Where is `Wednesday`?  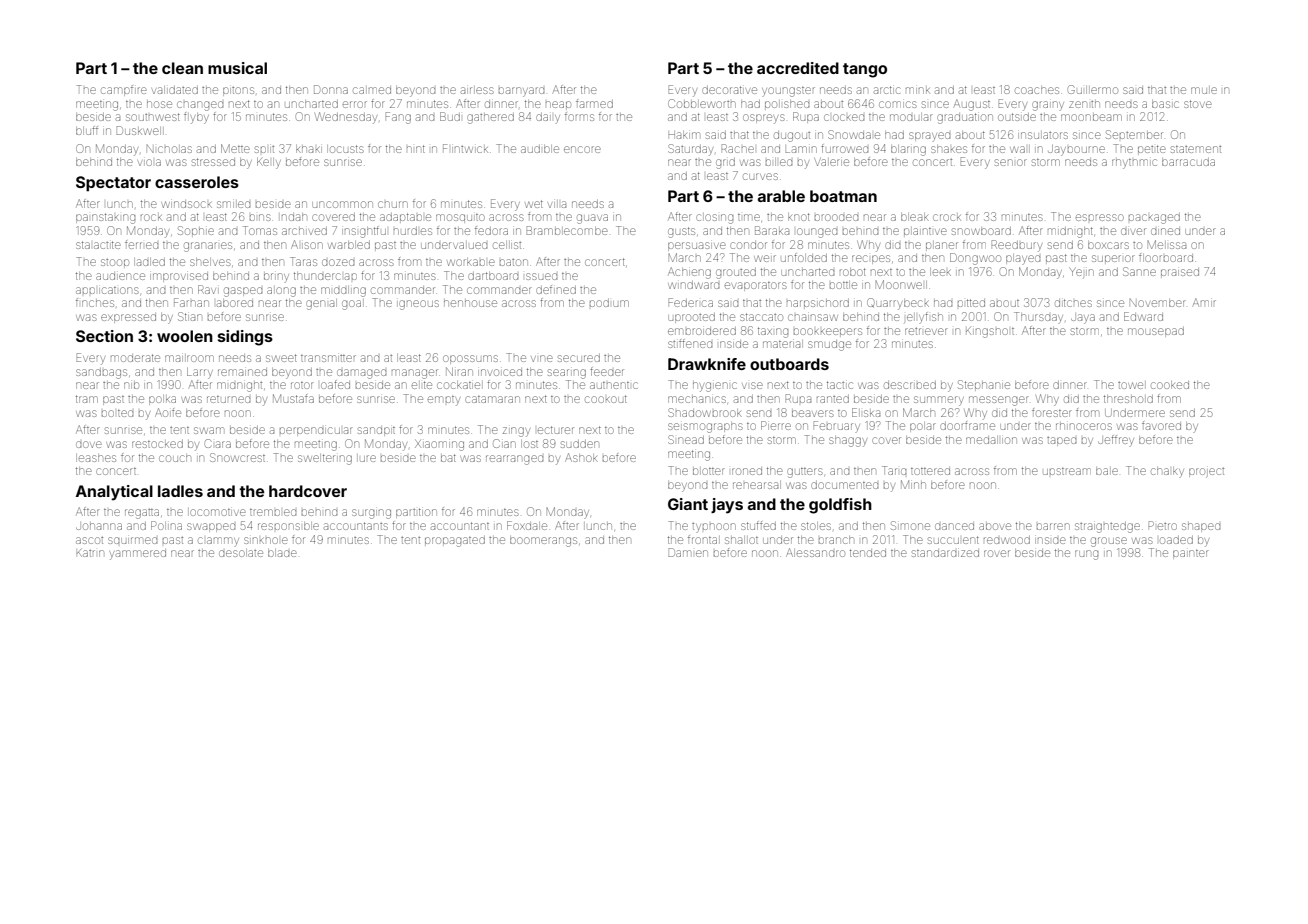 Wednesday is located at coordinates (346, 118).
